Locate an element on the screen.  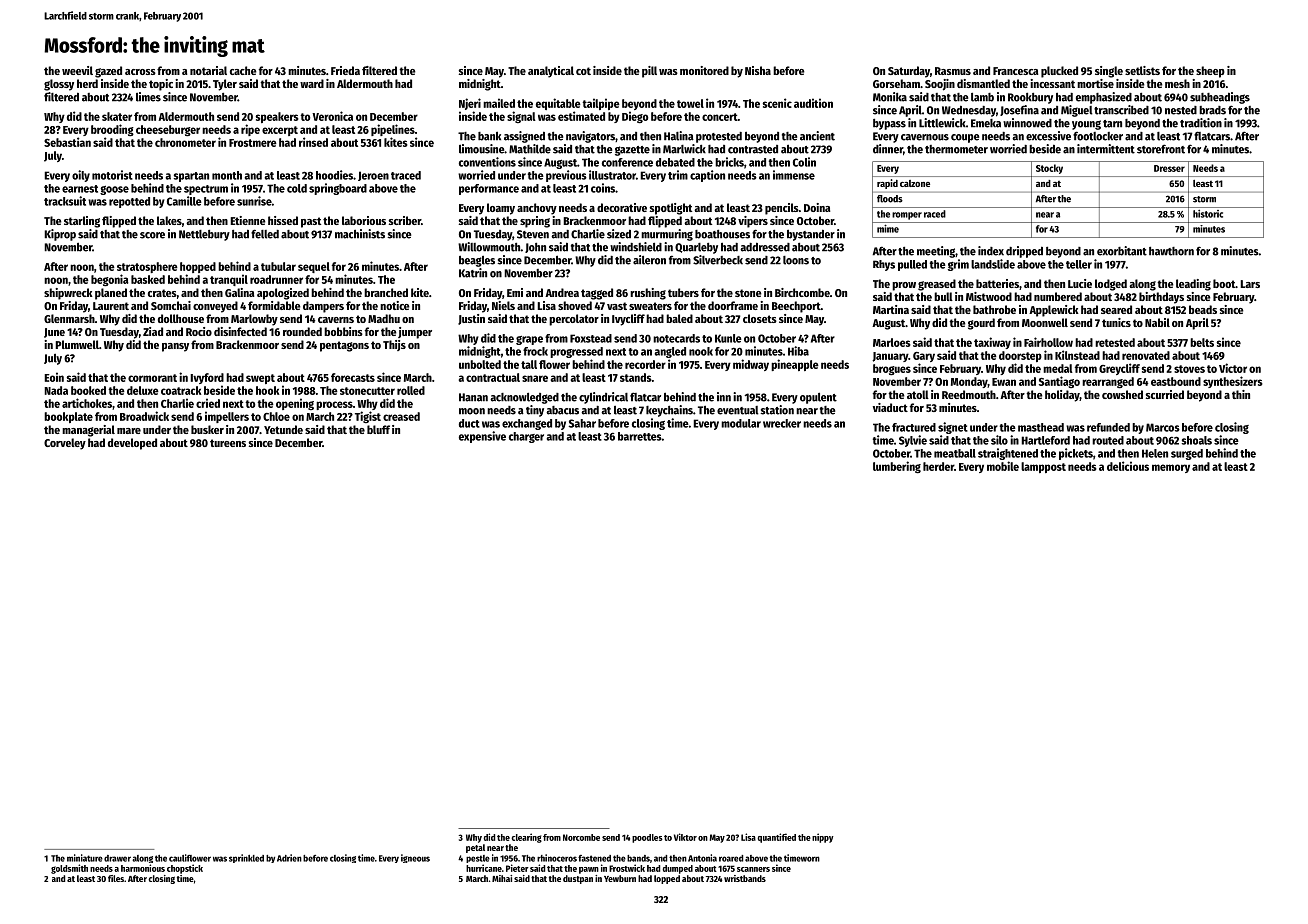
barrettes is located at coordinates (640, 436).
